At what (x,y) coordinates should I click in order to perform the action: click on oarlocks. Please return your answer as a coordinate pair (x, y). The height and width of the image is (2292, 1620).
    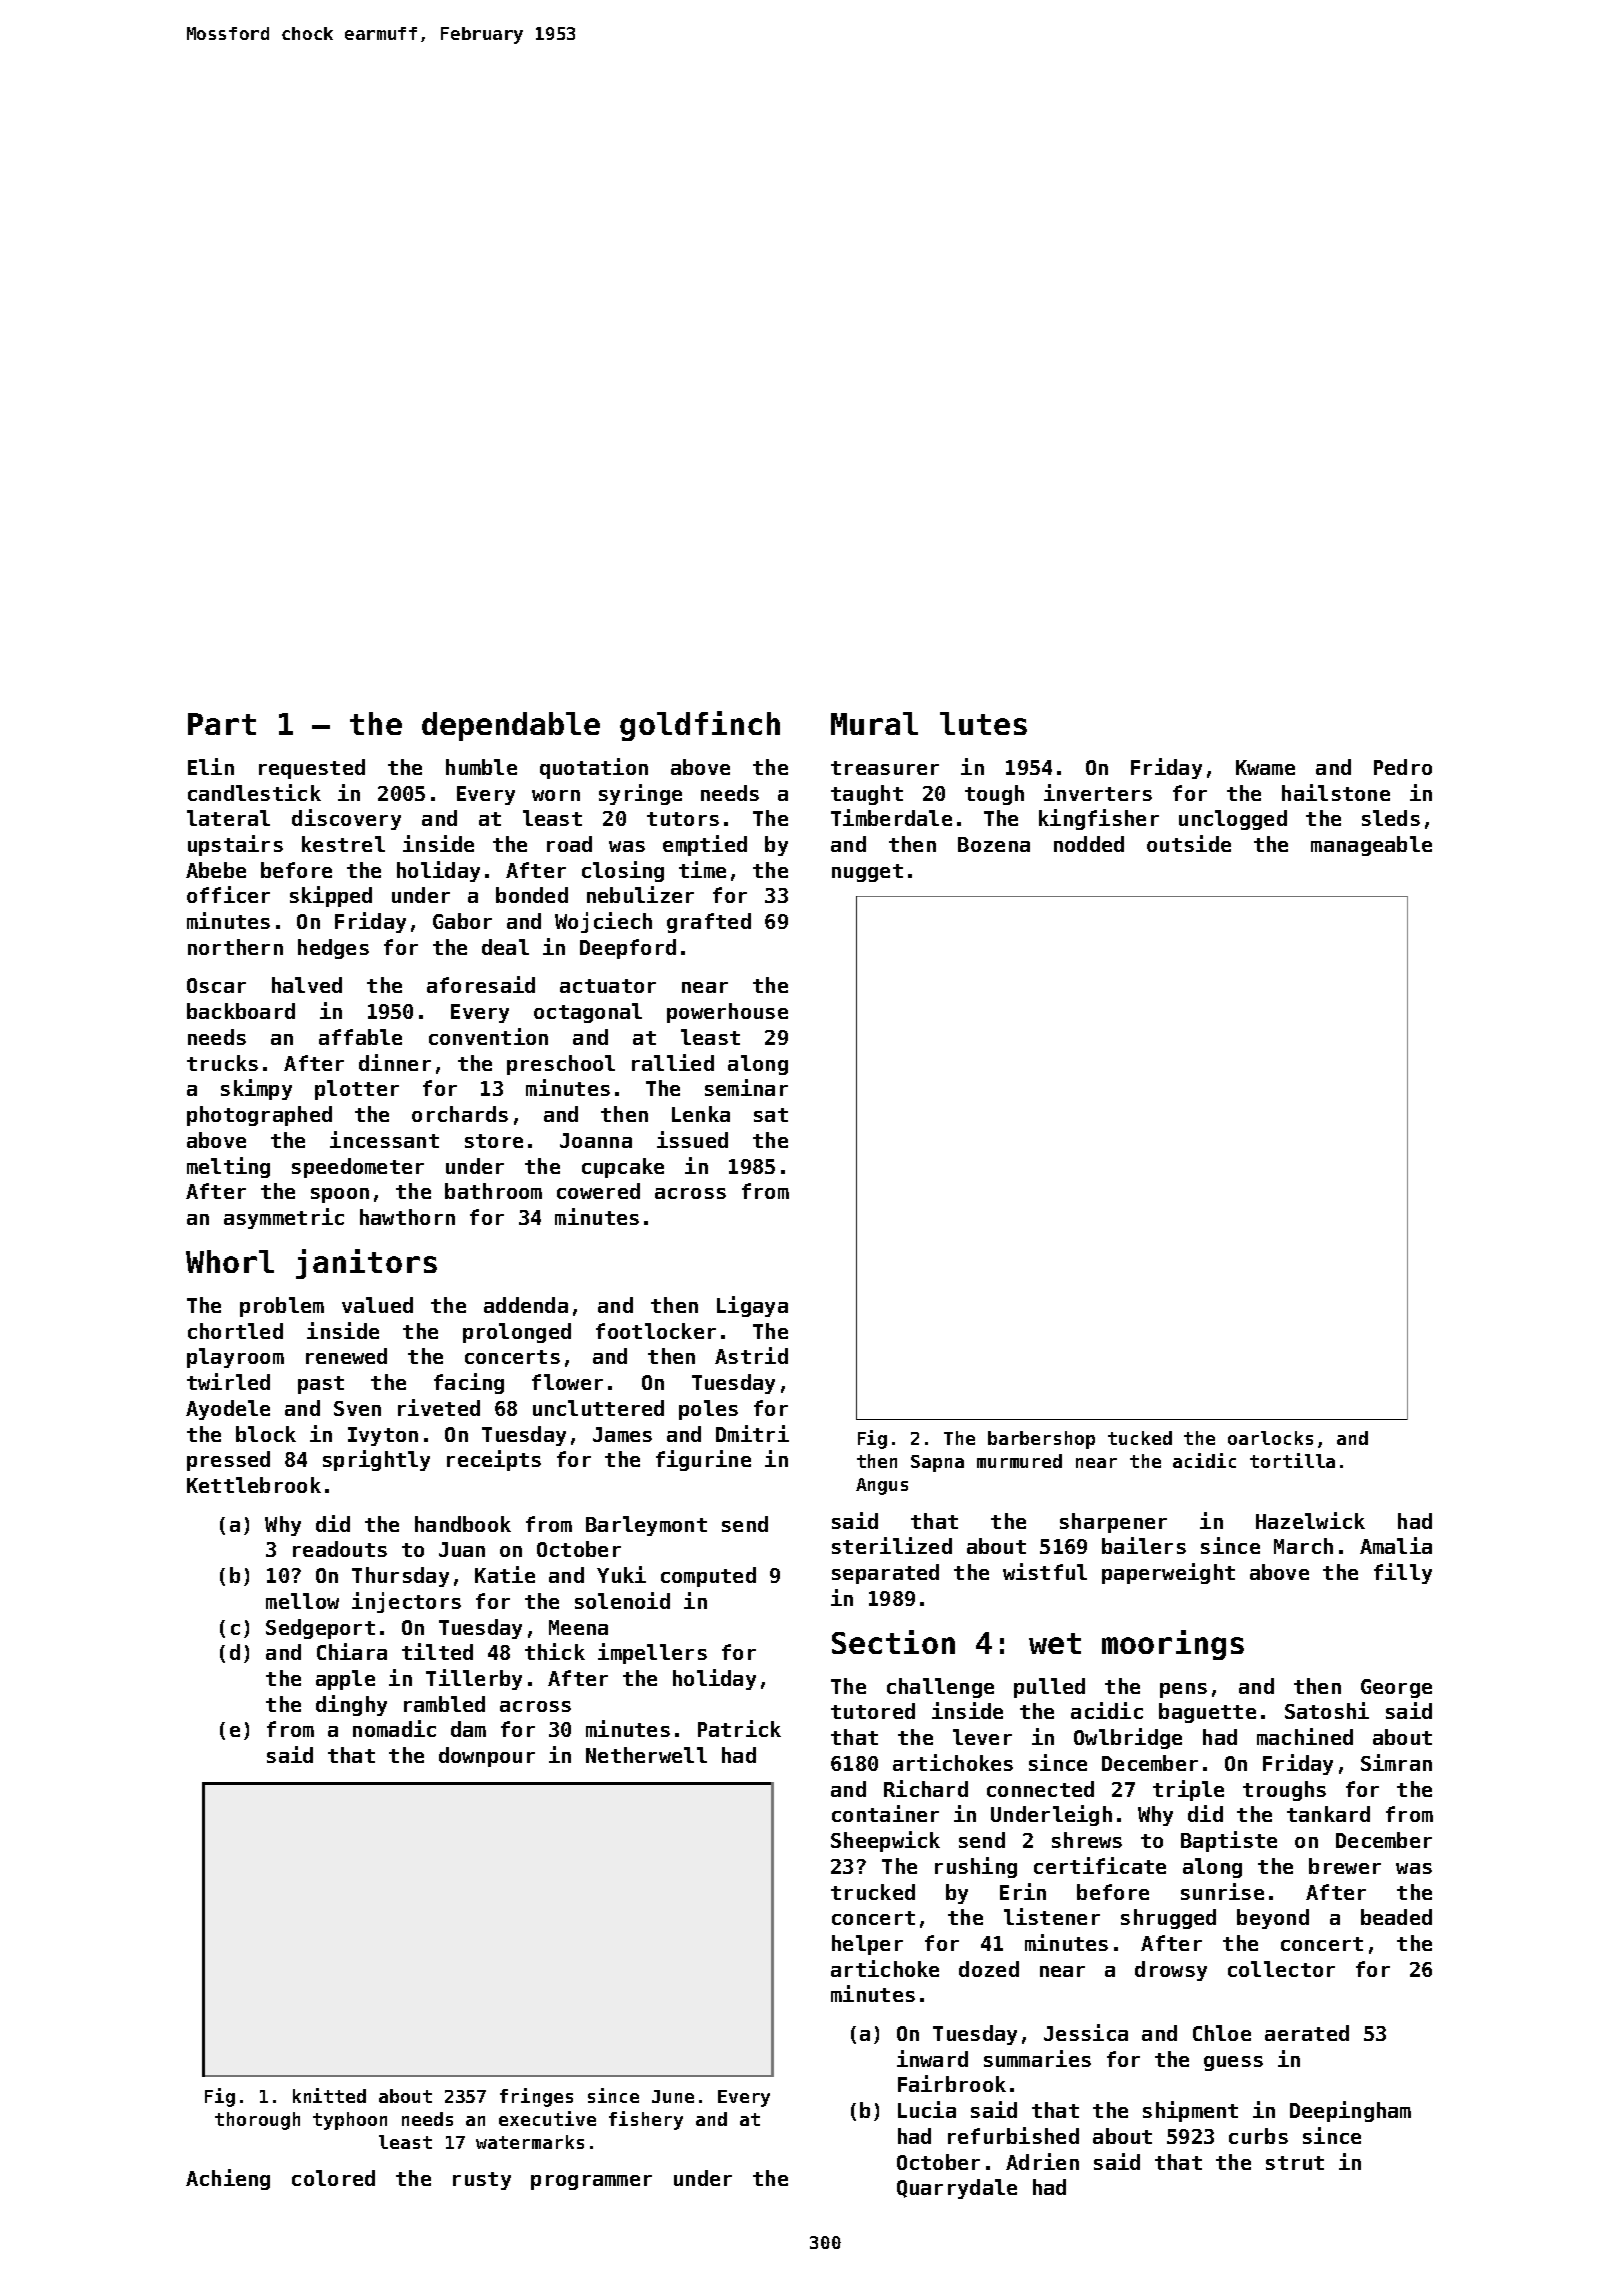
    Looking at the image, I should click on (1270, 1438).
